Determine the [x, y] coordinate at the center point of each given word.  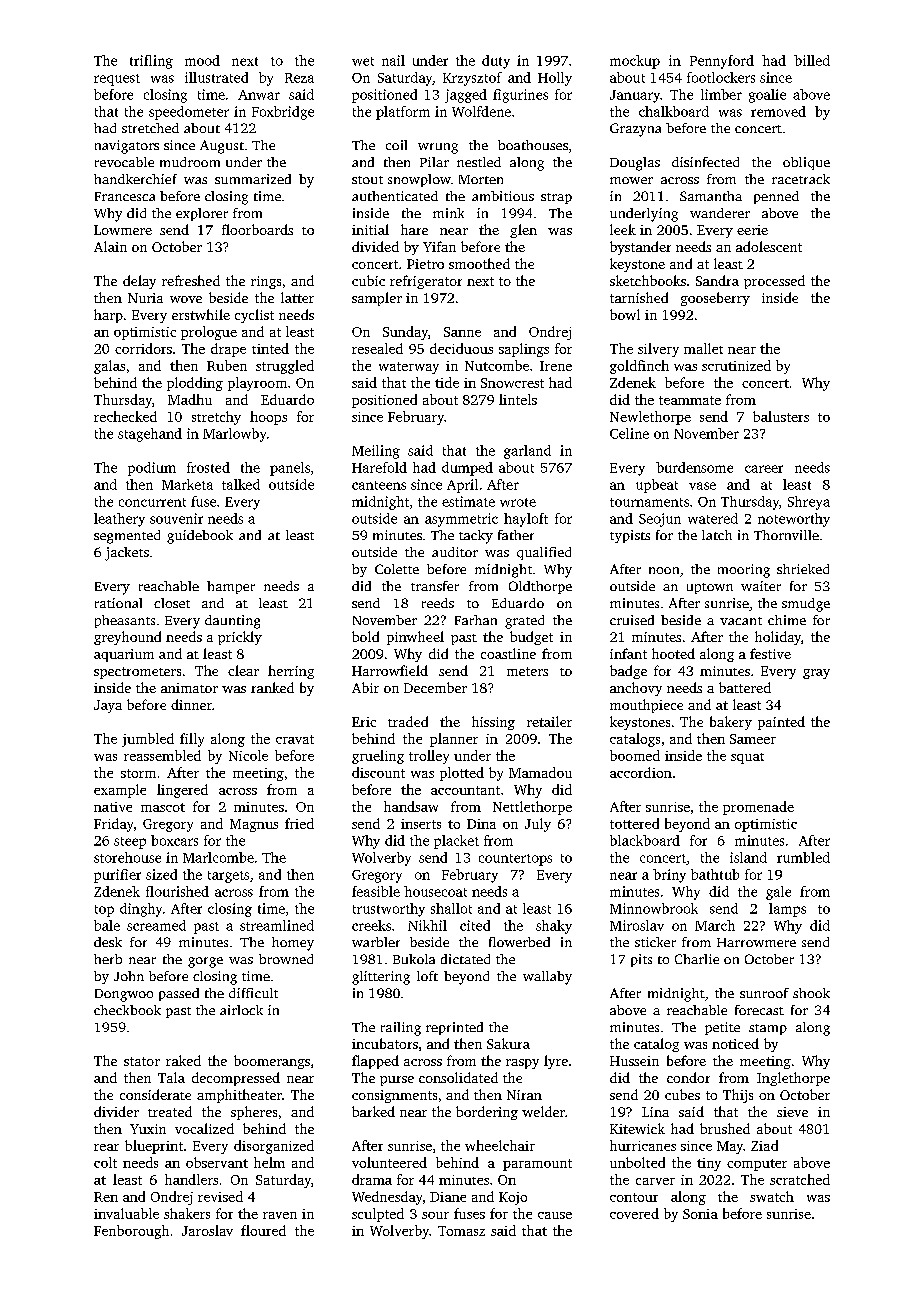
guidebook [200, 537]
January [635, 96]
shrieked [803, 569]
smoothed [479, 263]
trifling [151, 62]
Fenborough [131, 1232]
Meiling [376, 452]
